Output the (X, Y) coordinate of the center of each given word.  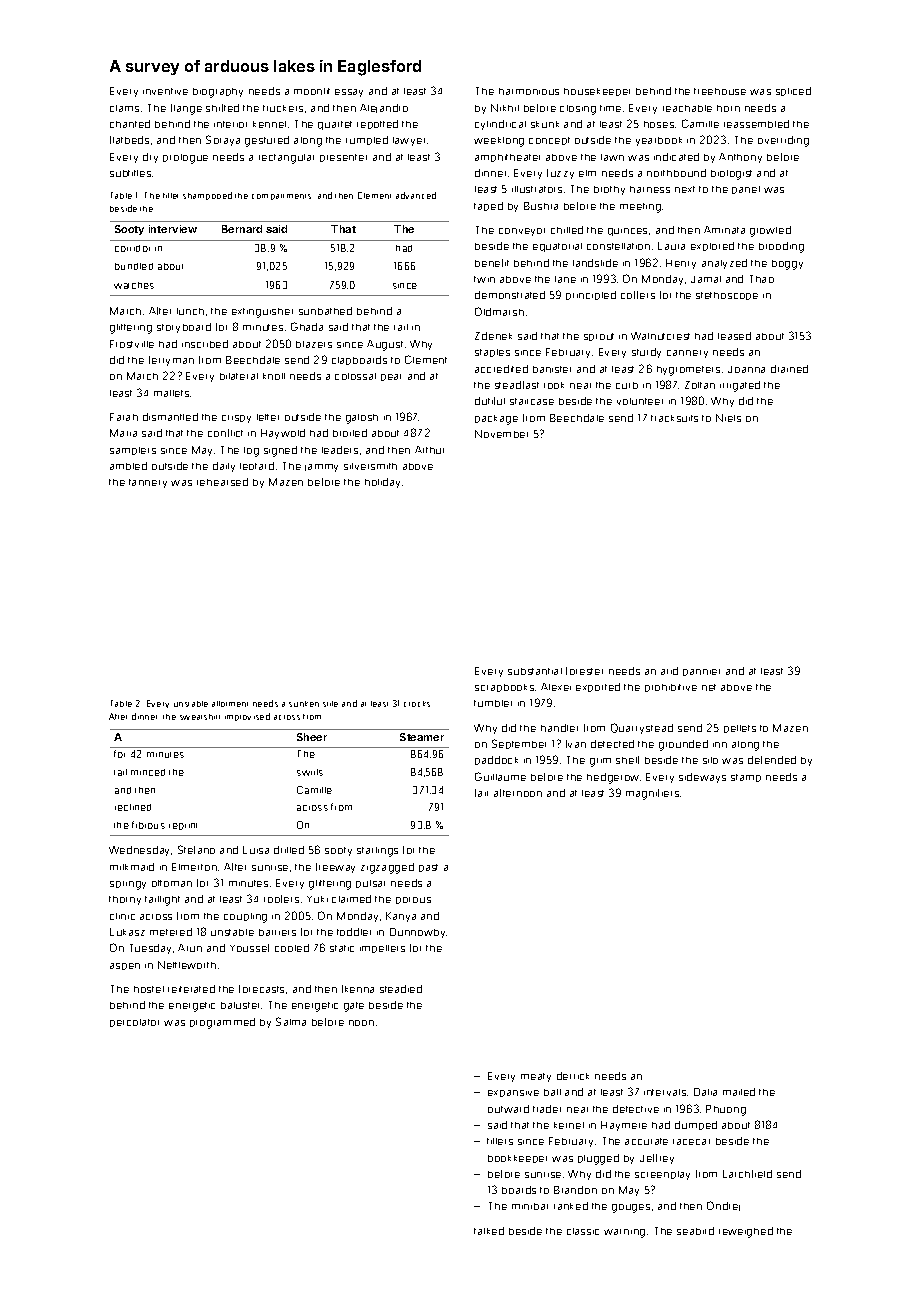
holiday (382, 483)
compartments (281, 197)
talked (489, 1231)
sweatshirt (200, 717)
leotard (257, 466)
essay (349, 93)
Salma (291, 1021)
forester (584, 671)
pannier (701, 672)
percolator (134, 1023)
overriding (783, 141)
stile (330, 704)
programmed (222, 1023)
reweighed (746, 1232)
